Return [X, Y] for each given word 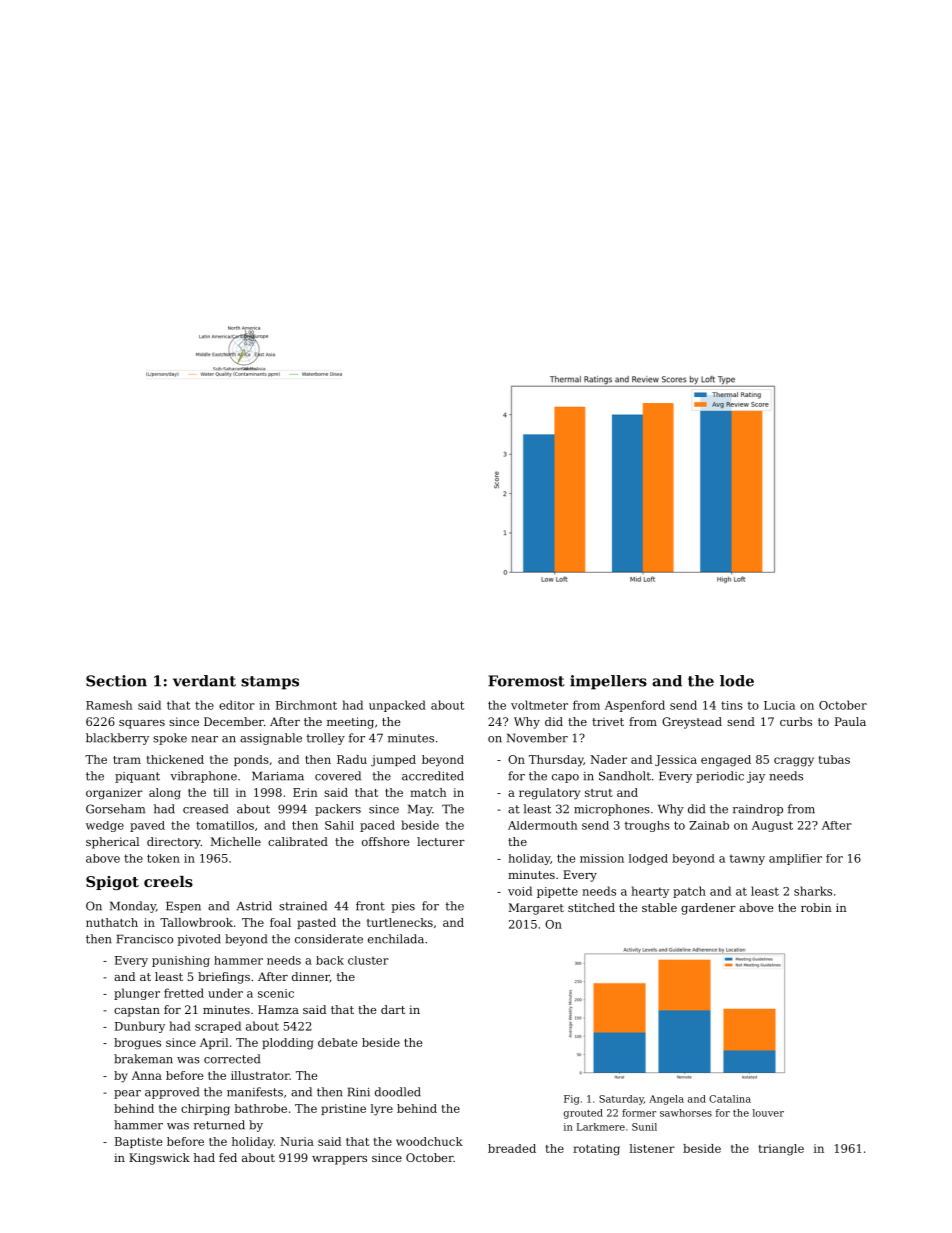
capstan [137, 1011]
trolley [326, 739]
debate [337, 1042]
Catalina [730, 1099]
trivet [608, 721]
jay [756, 777]
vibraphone [203, 777]
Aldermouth [542, 825]
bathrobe [261, 1108]
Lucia [779, 705]
